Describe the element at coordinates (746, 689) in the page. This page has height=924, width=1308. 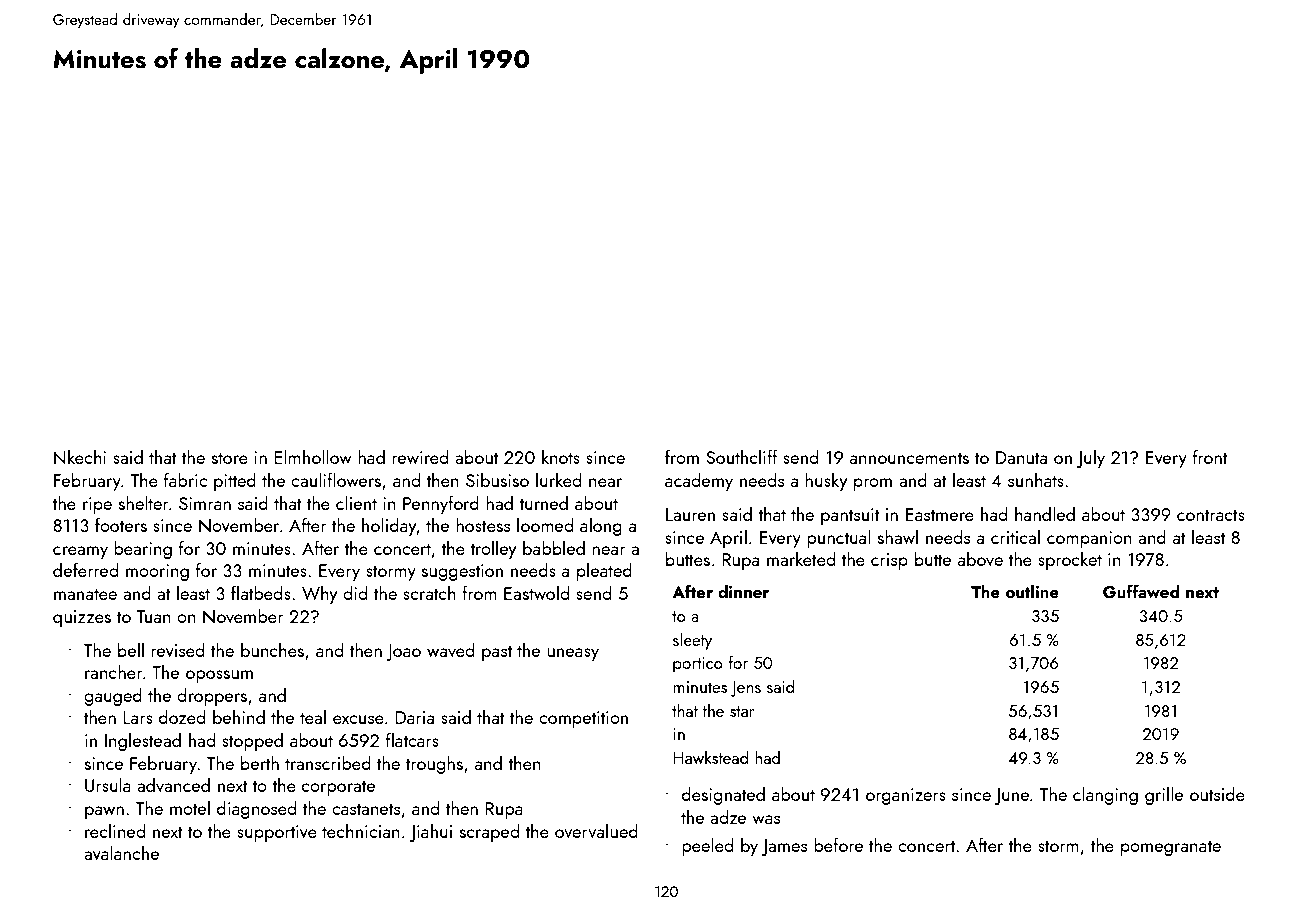
I see `Jens` at that location.
